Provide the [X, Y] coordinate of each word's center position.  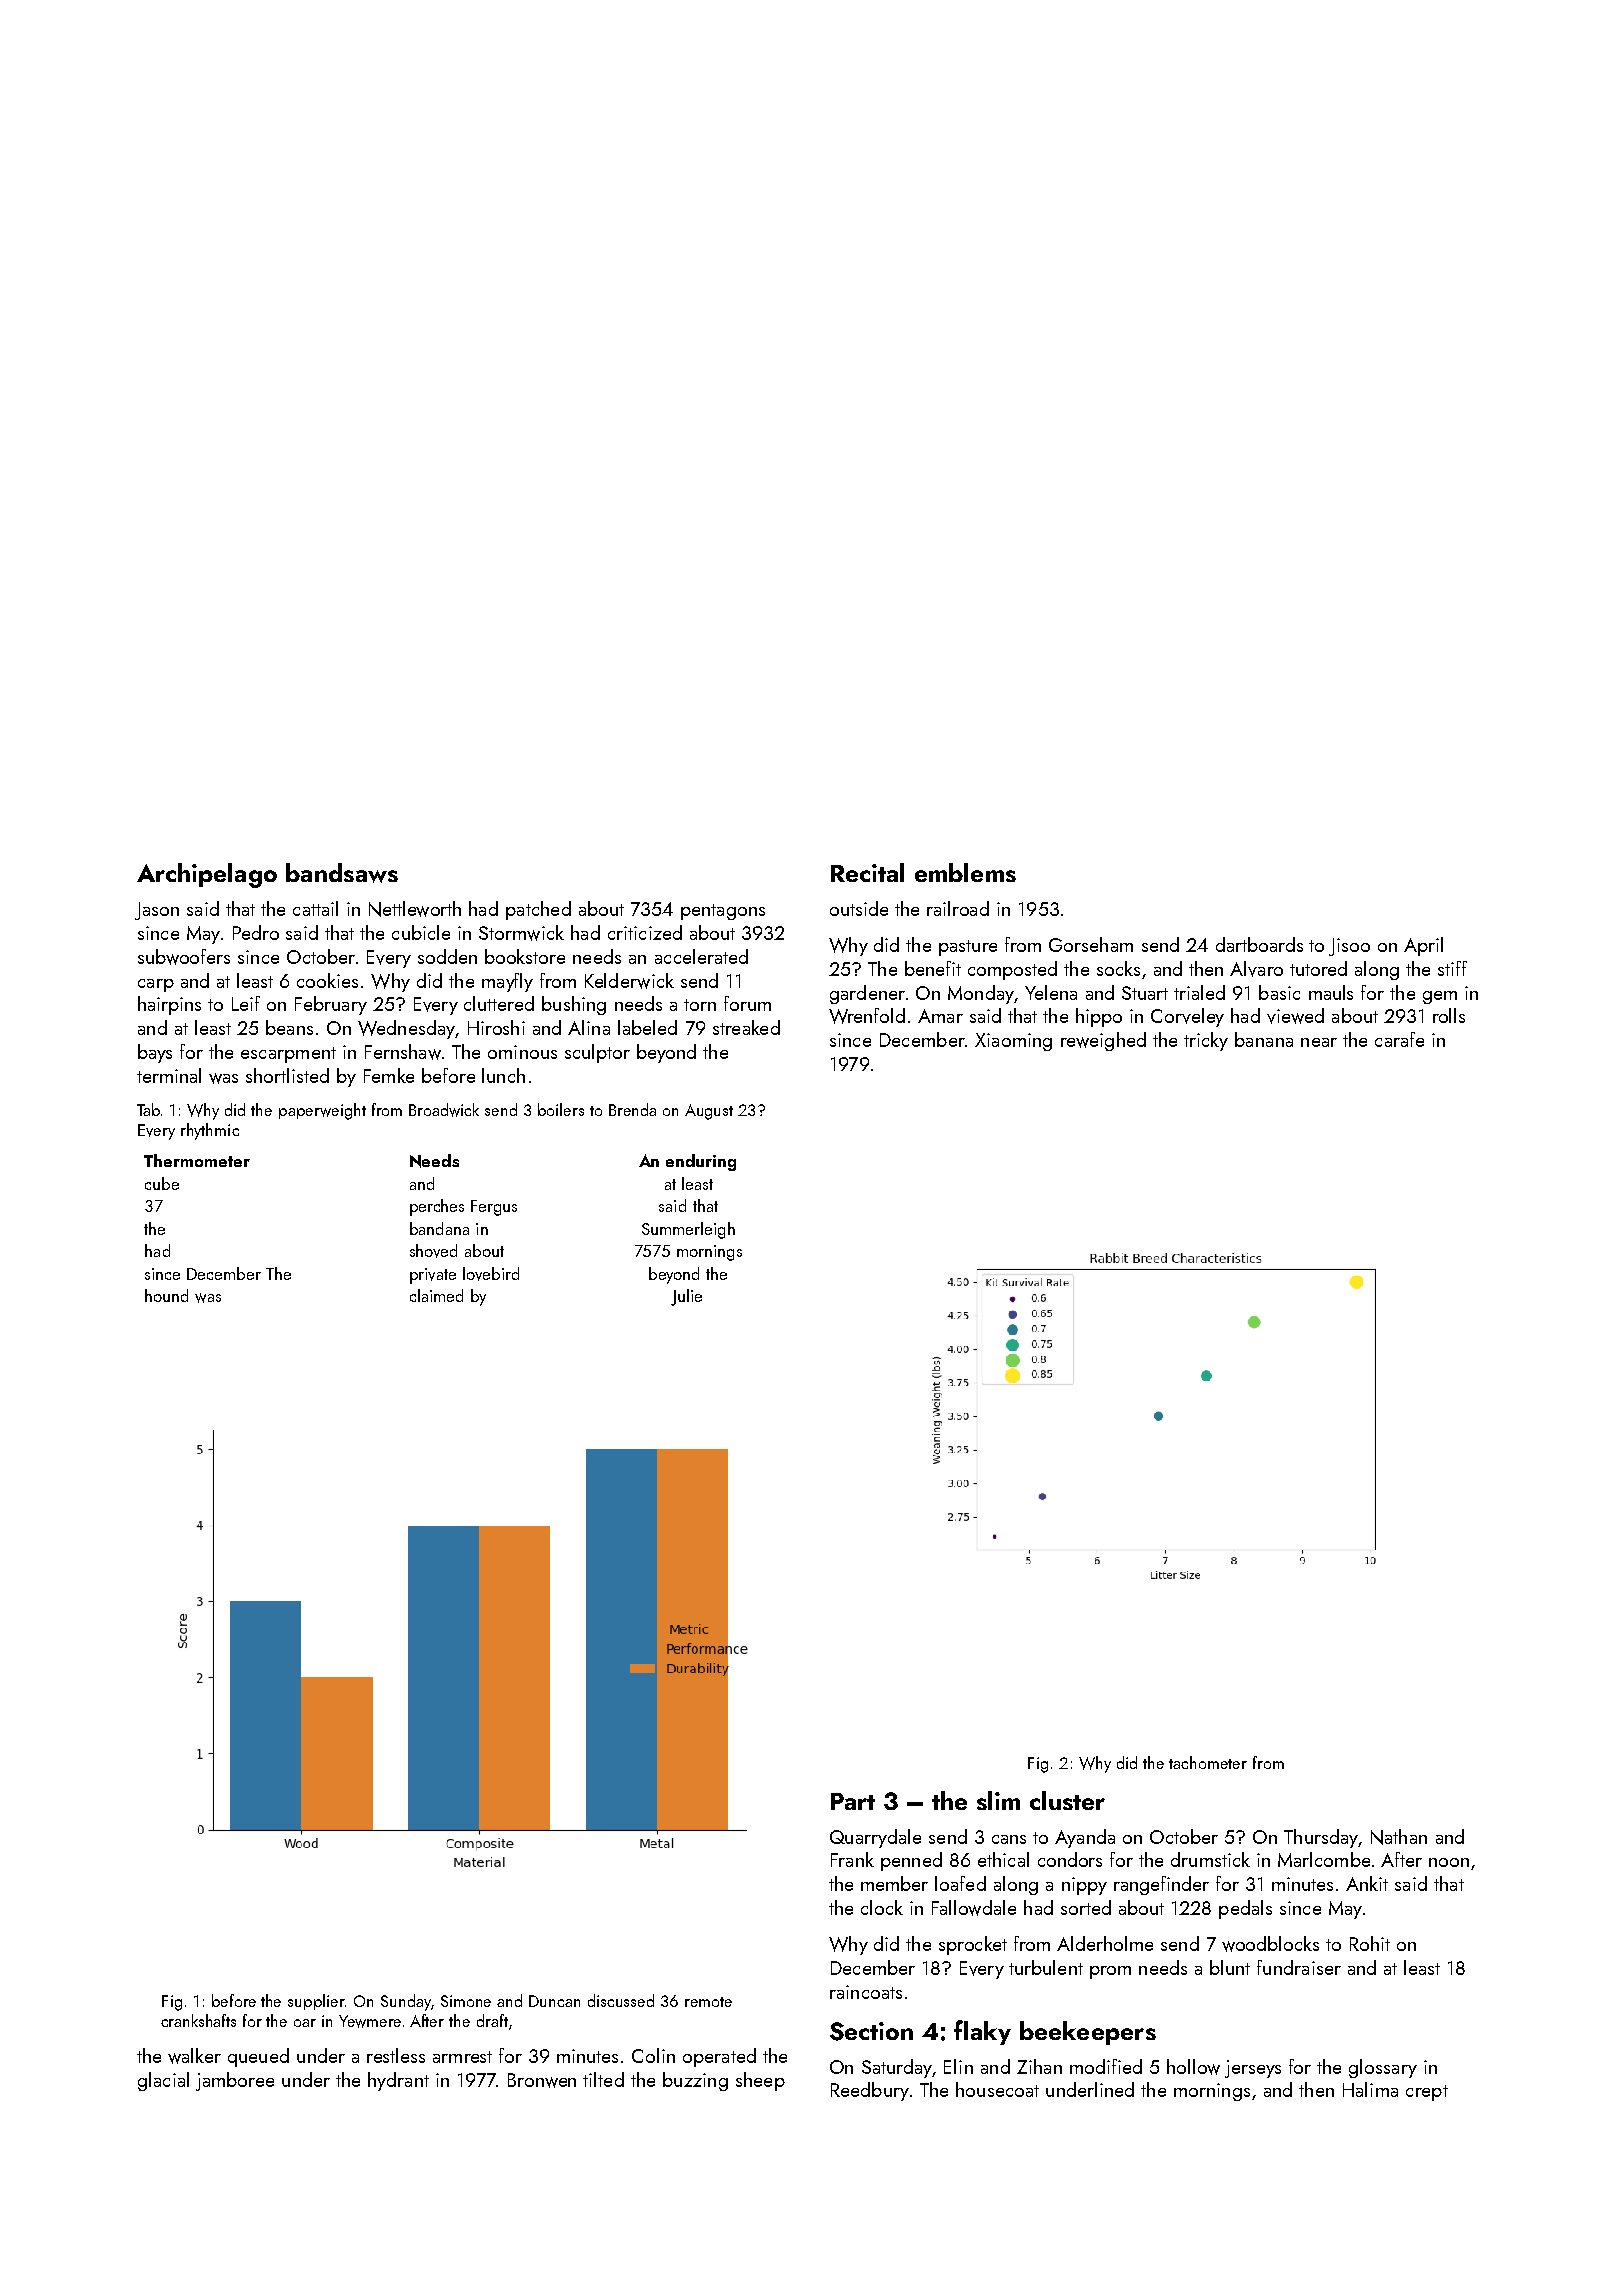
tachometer [1208, 1762]
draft [492, 2020]
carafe [1399, 1039]
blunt [1230, 1967]
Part [853, 1801]
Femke [389, 1075]
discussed [621, 2000]
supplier [316, 2002]
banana [1264, 1039]
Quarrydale [875, 1838]
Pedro [256, 932]
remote [708, 2002]
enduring [701, 1162]
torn [700, 1005]
